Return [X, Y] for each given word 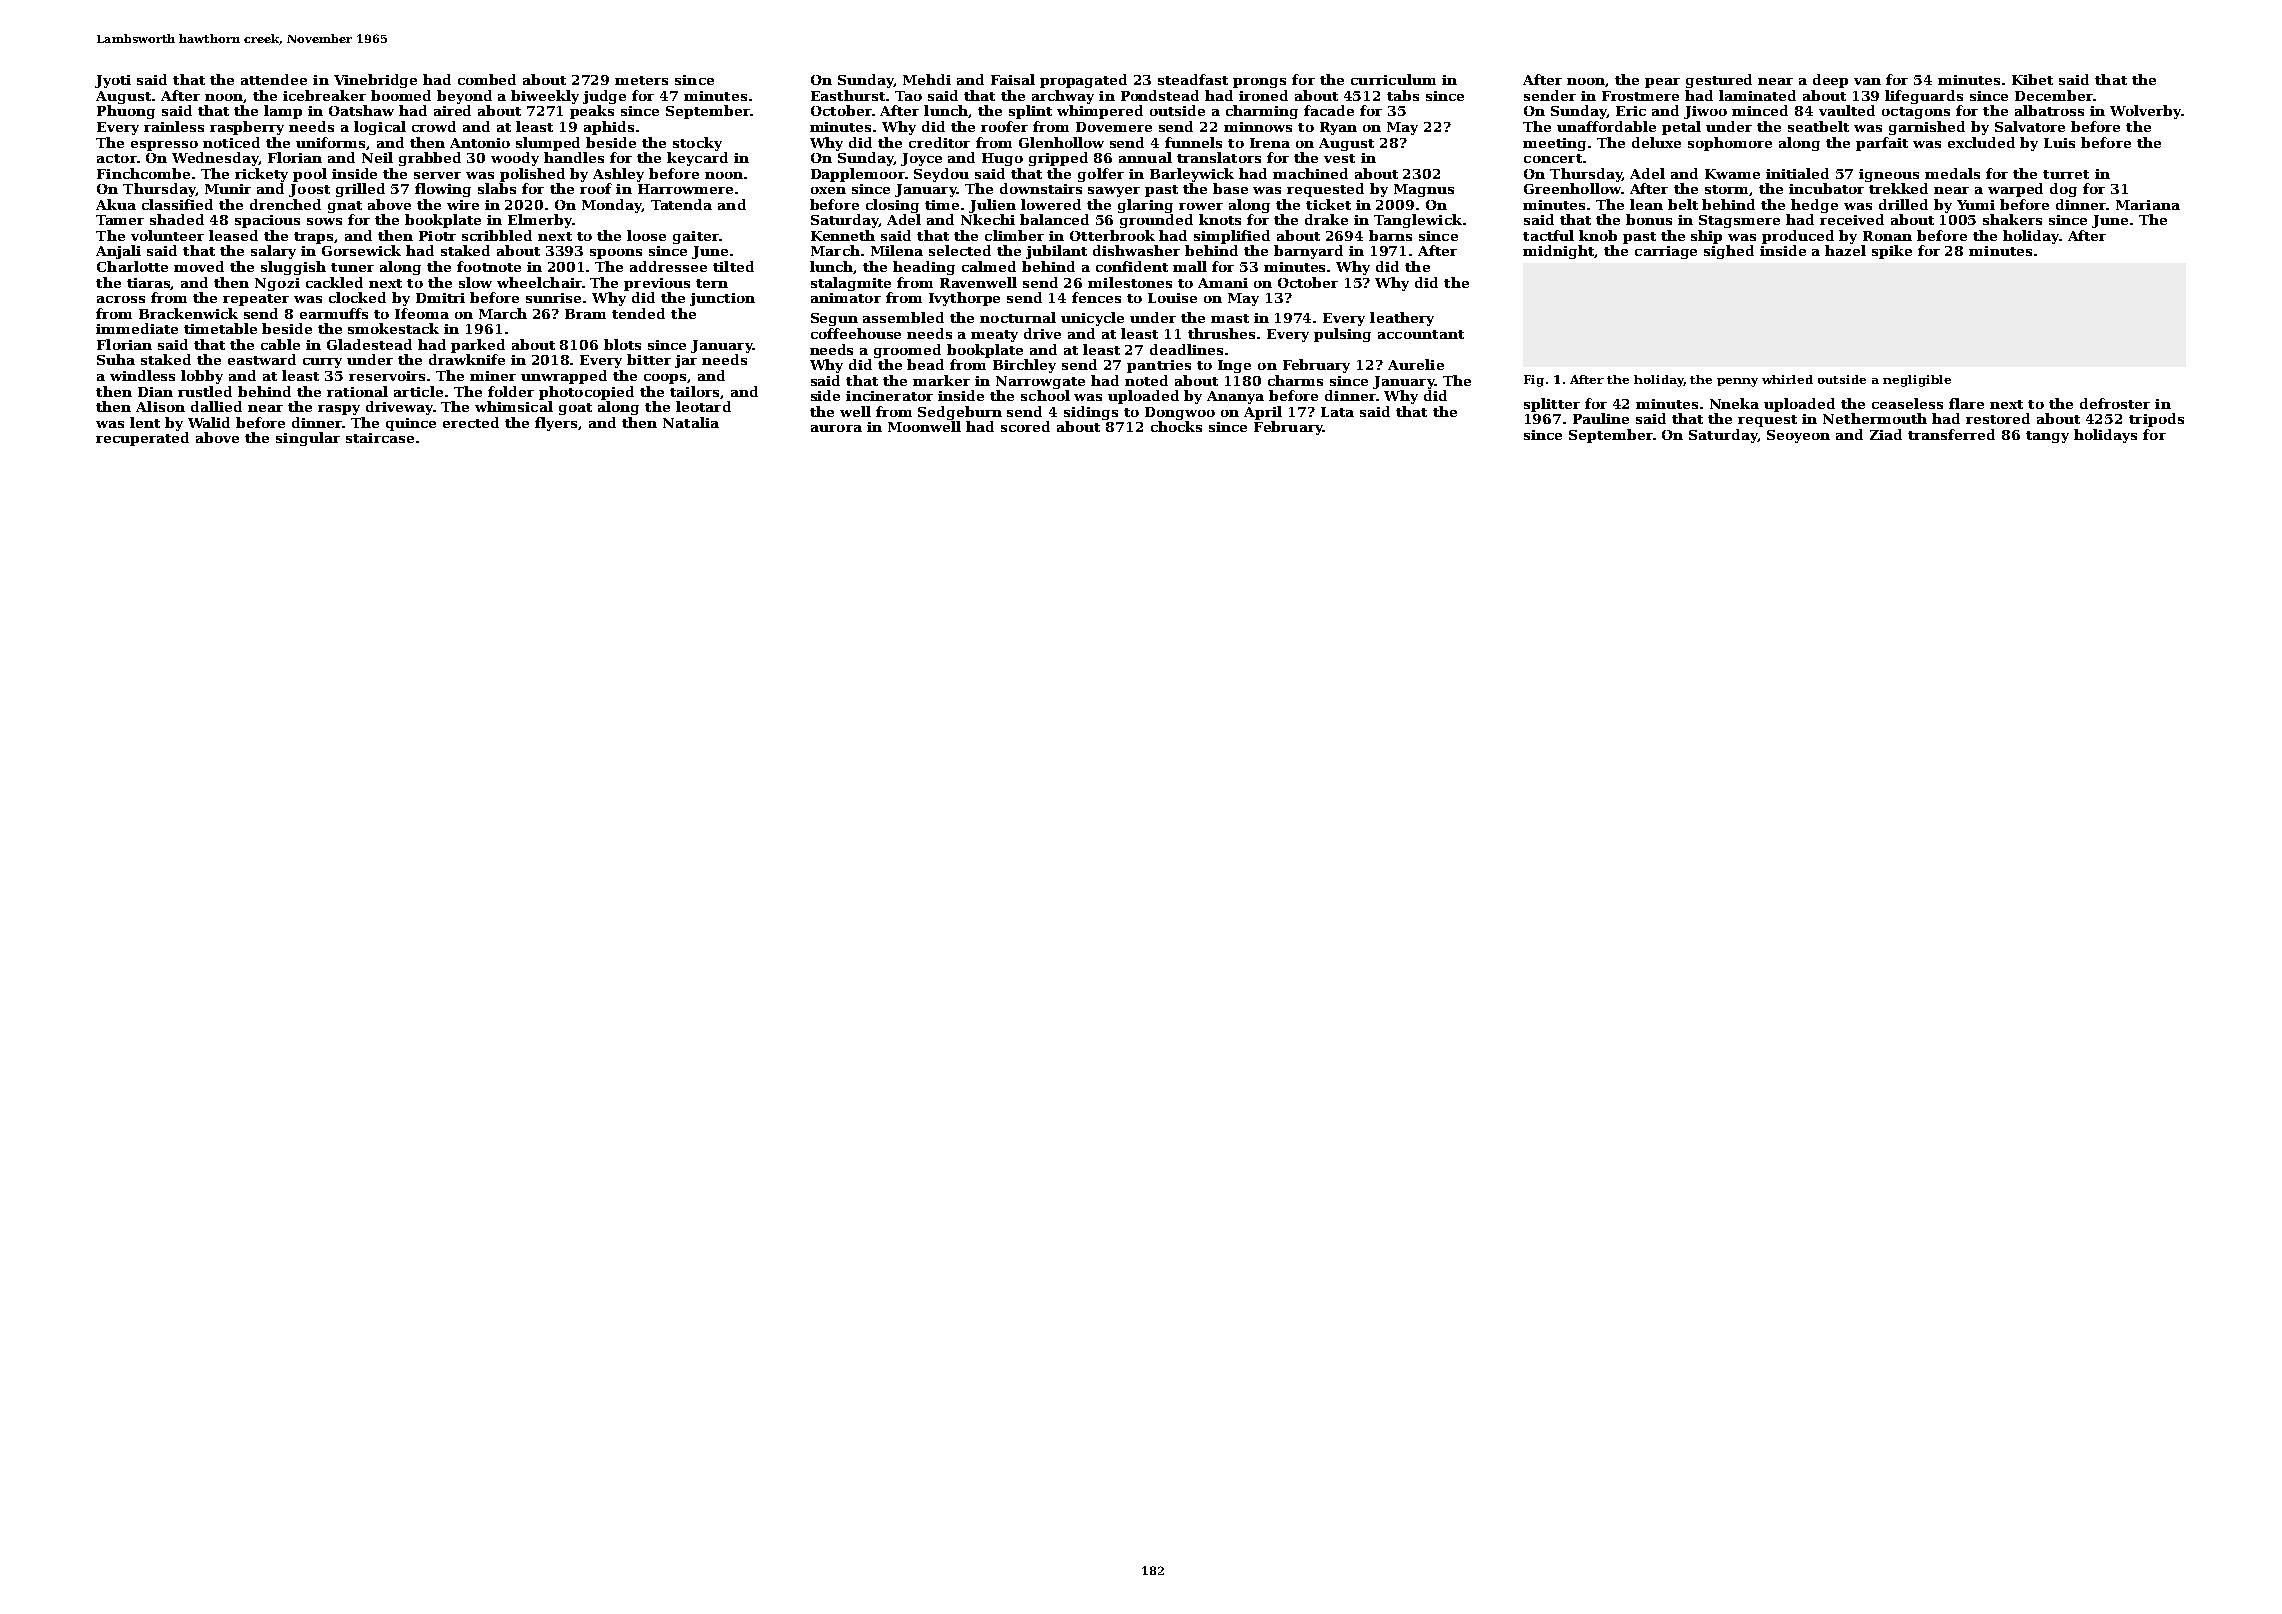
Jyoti [113, 81]
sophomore [1730, 144]
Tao [908, 96]
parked [478, 346]
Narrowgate [1040, 382]
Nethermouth [1875, 418]
